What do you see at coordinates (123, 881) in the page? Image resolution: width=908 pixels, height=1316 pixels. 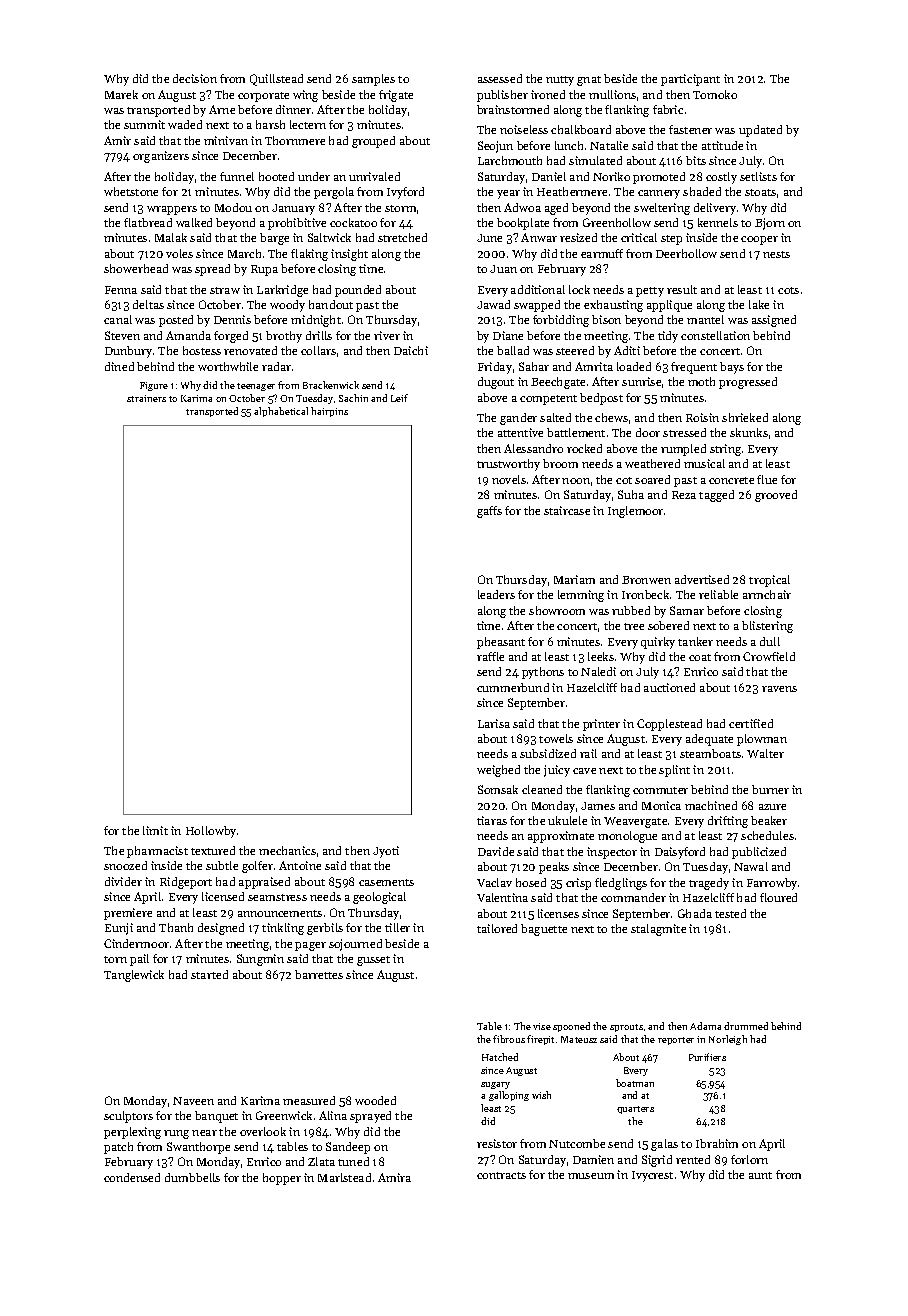 I see `divider` at bounding box center [123, 881].
